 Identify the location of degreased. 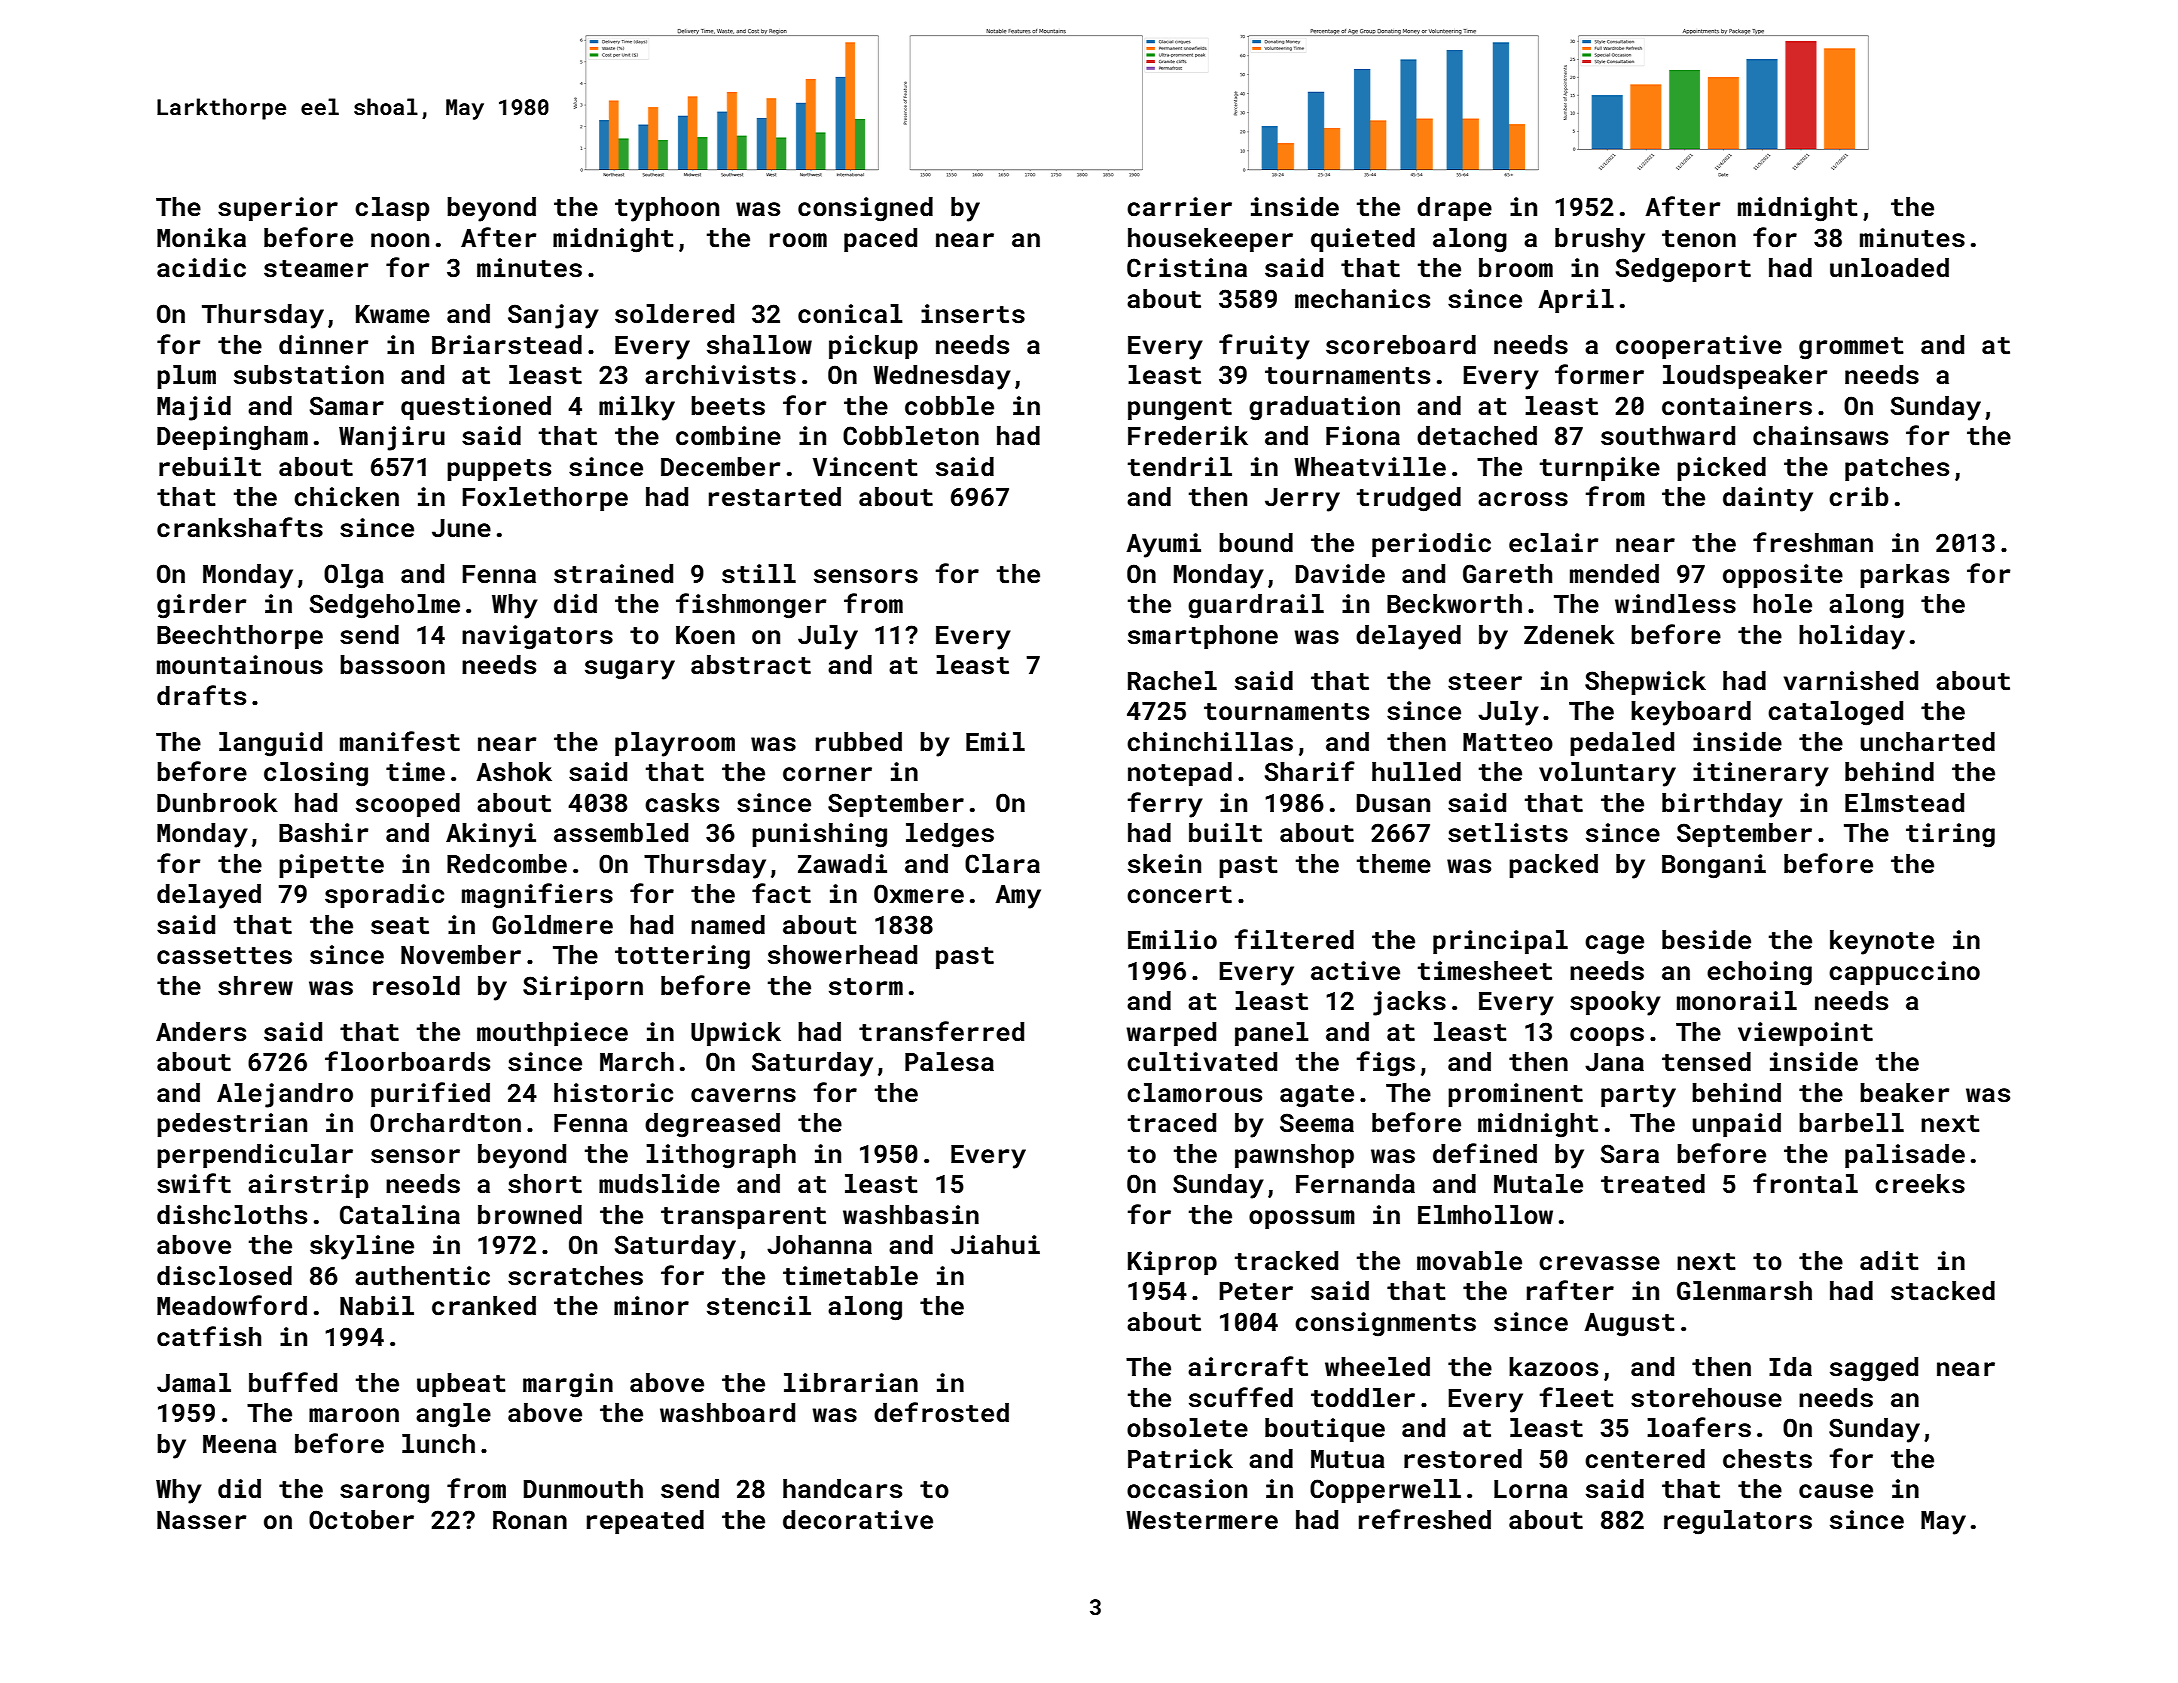
(712, 1125).
